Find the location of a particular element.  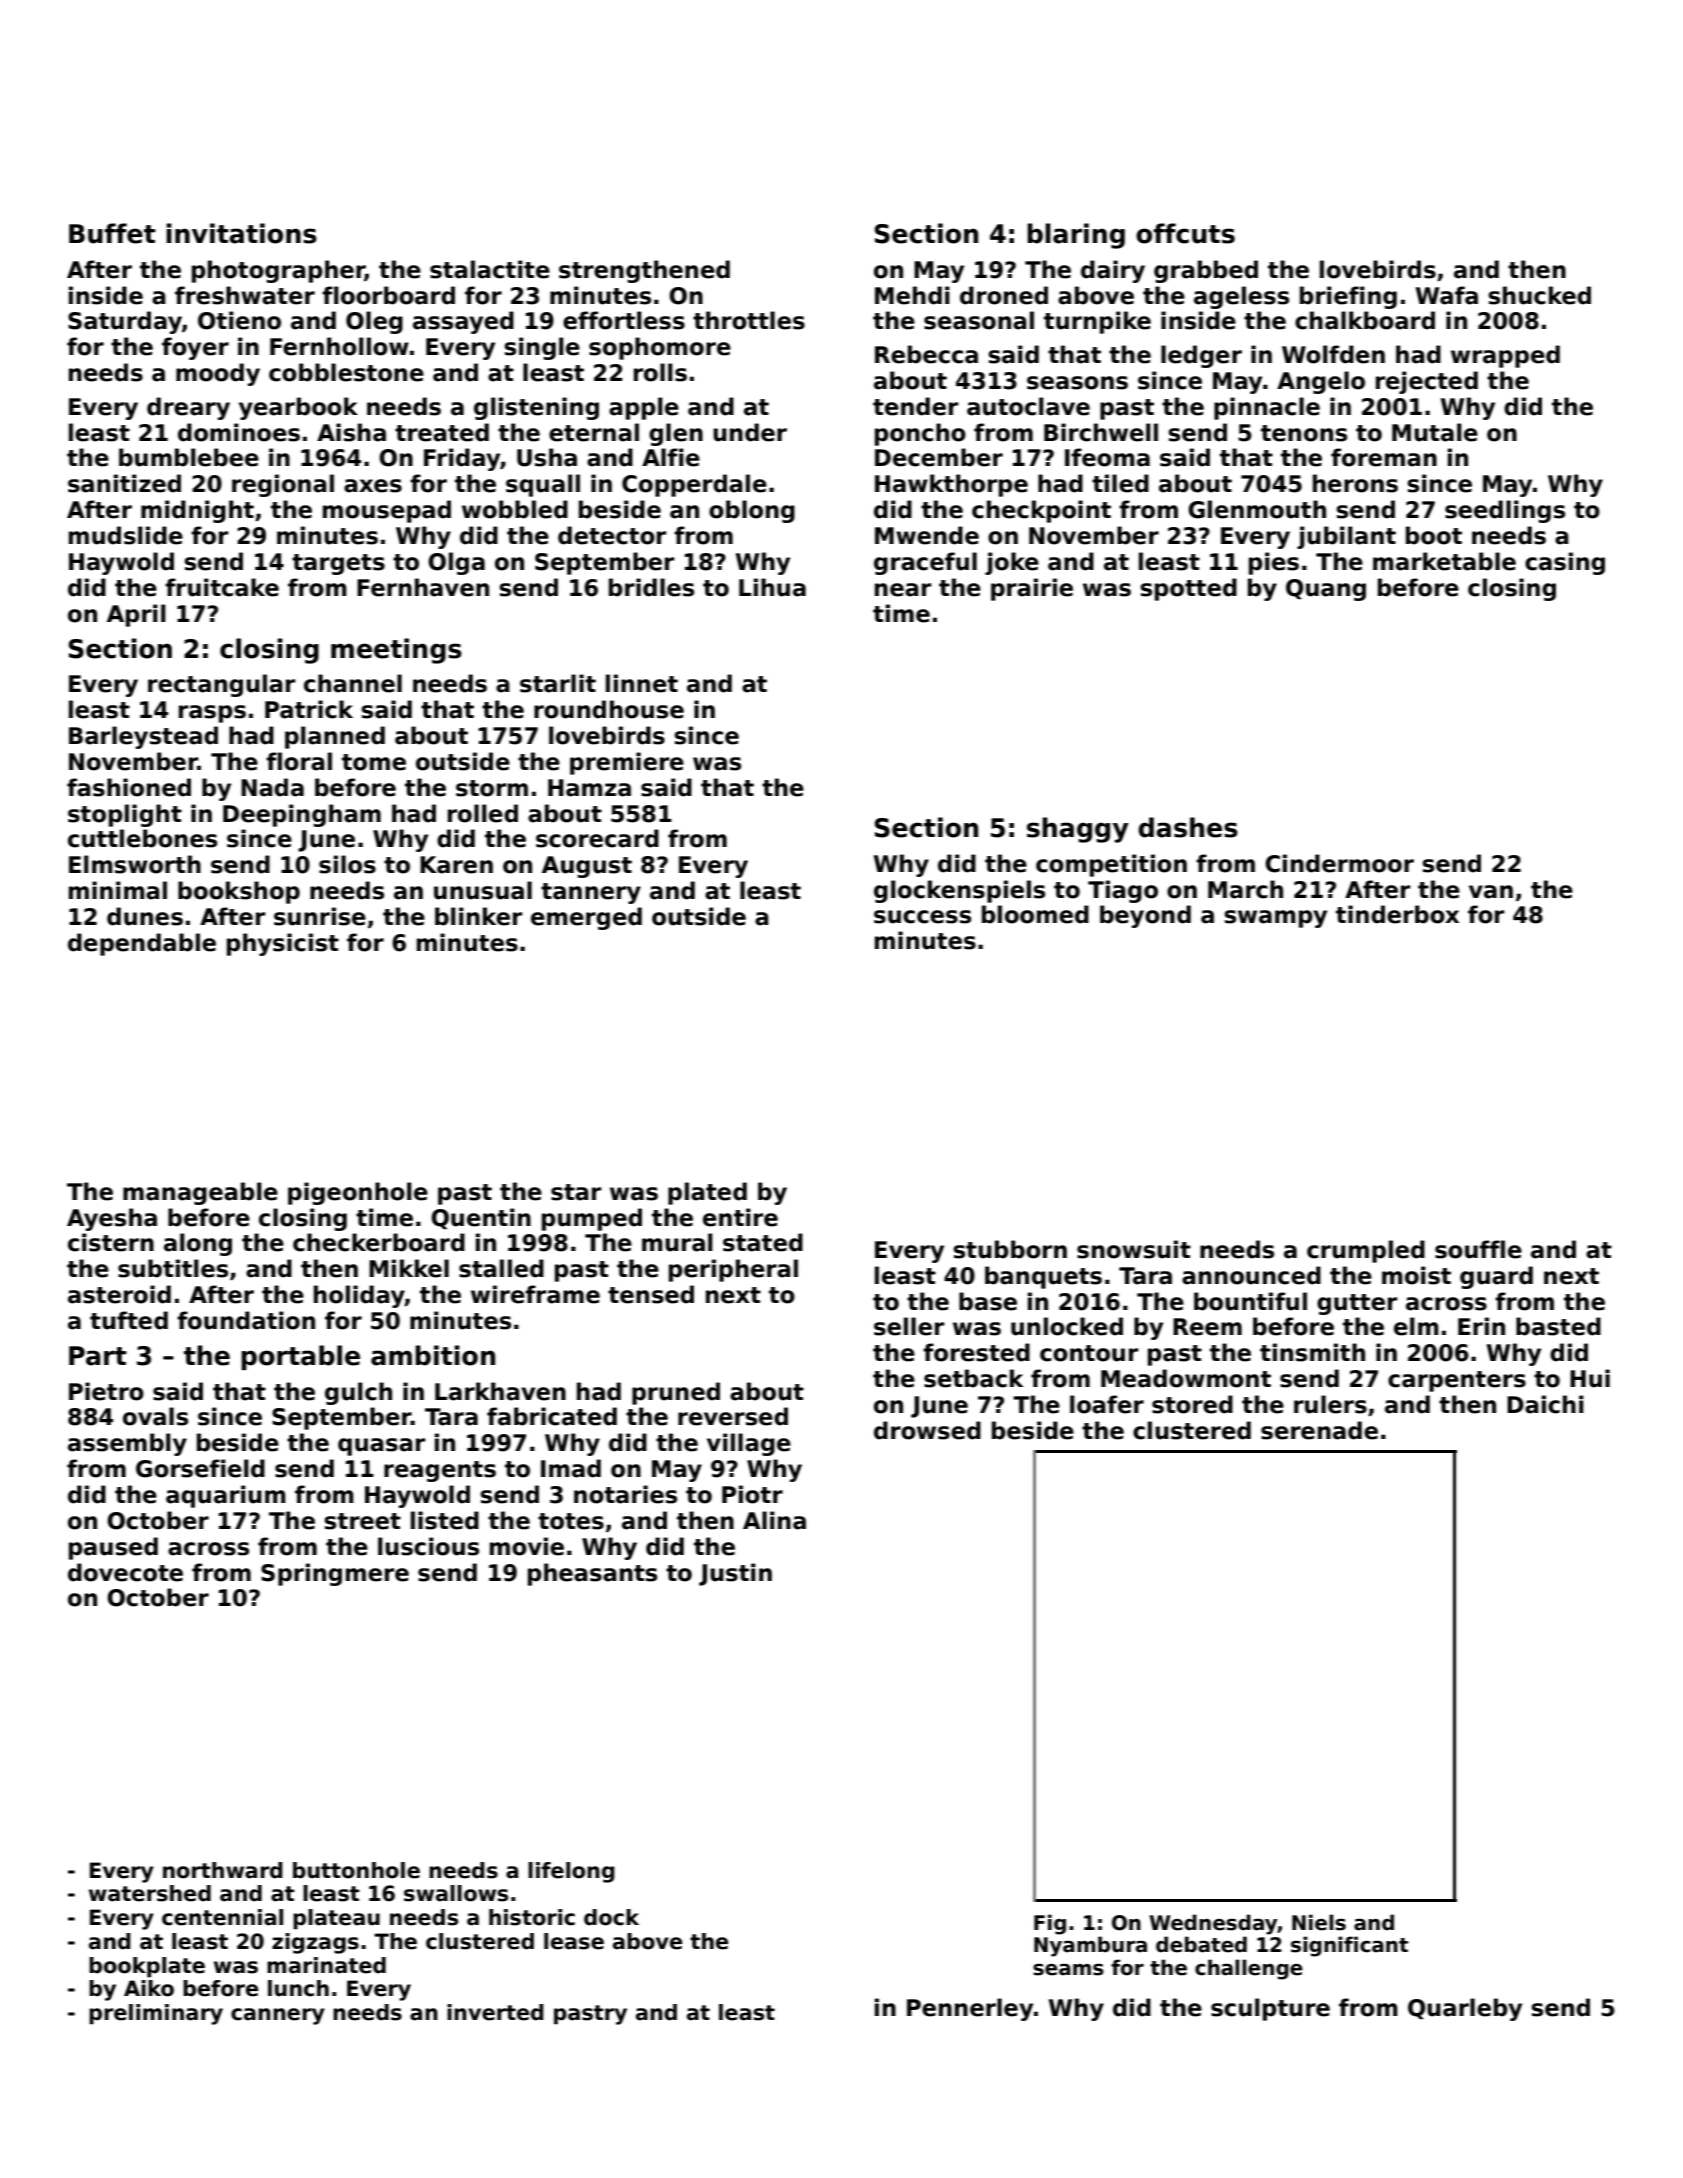

Justin is located at coordinates (735, 1574).
